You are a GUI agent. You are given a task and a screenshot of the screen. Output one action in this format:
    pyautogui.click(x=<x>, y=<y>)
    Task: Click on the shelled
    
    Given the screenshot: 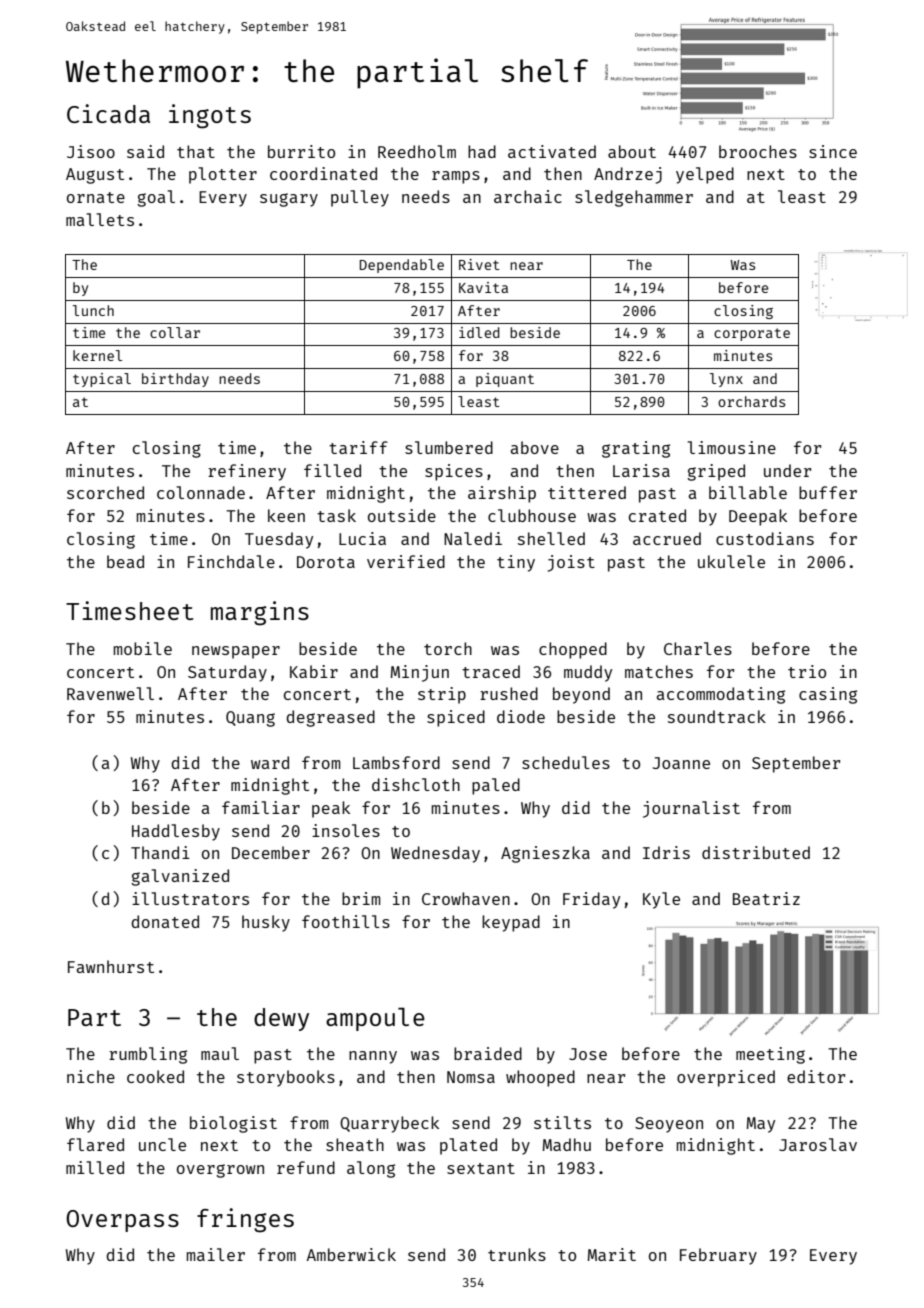 What is the action you would take?
    pyautogui.click(x=551, y=538)
